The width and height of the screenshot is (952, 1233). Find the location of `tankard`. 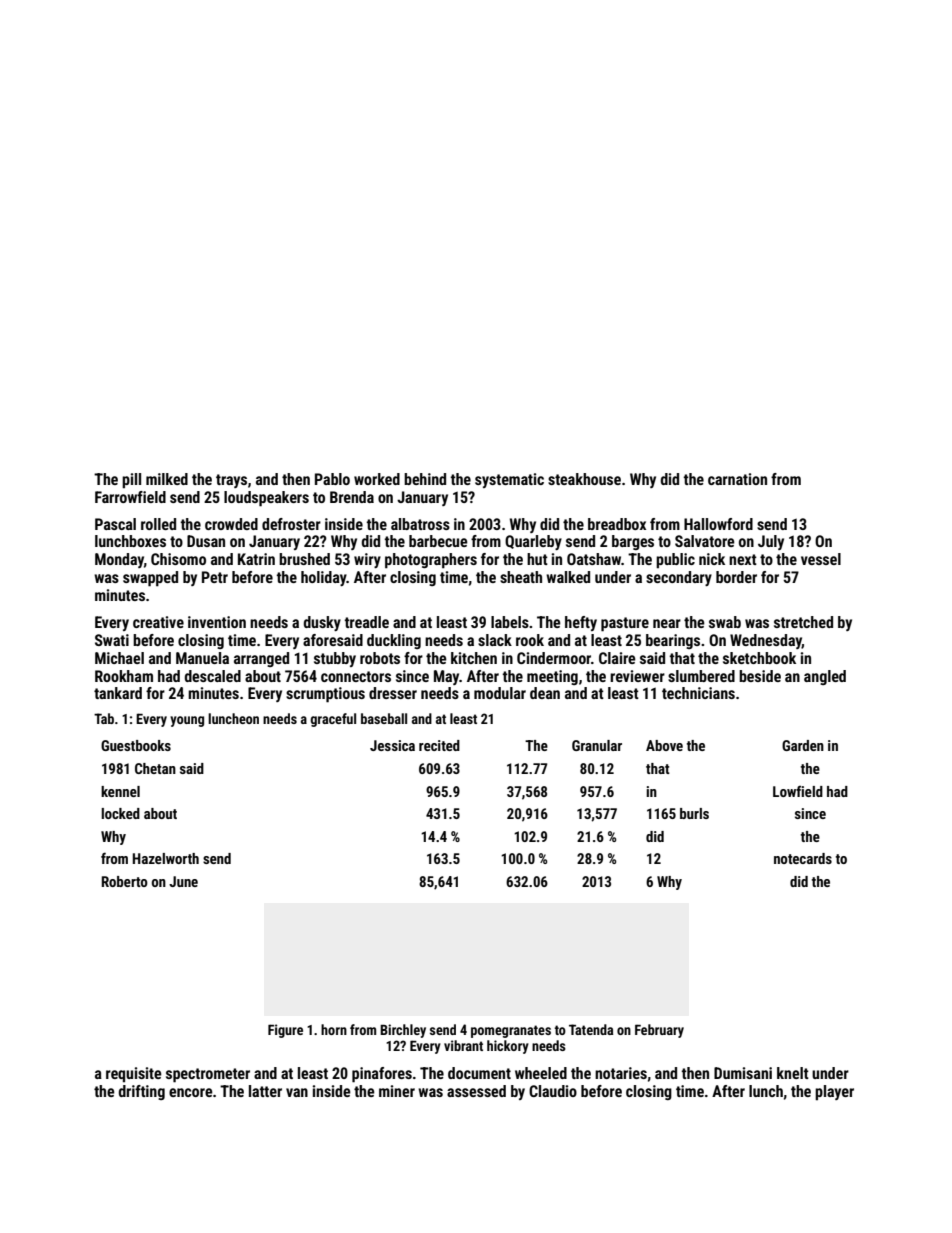

tankard is located at coordinates (118, 693).
